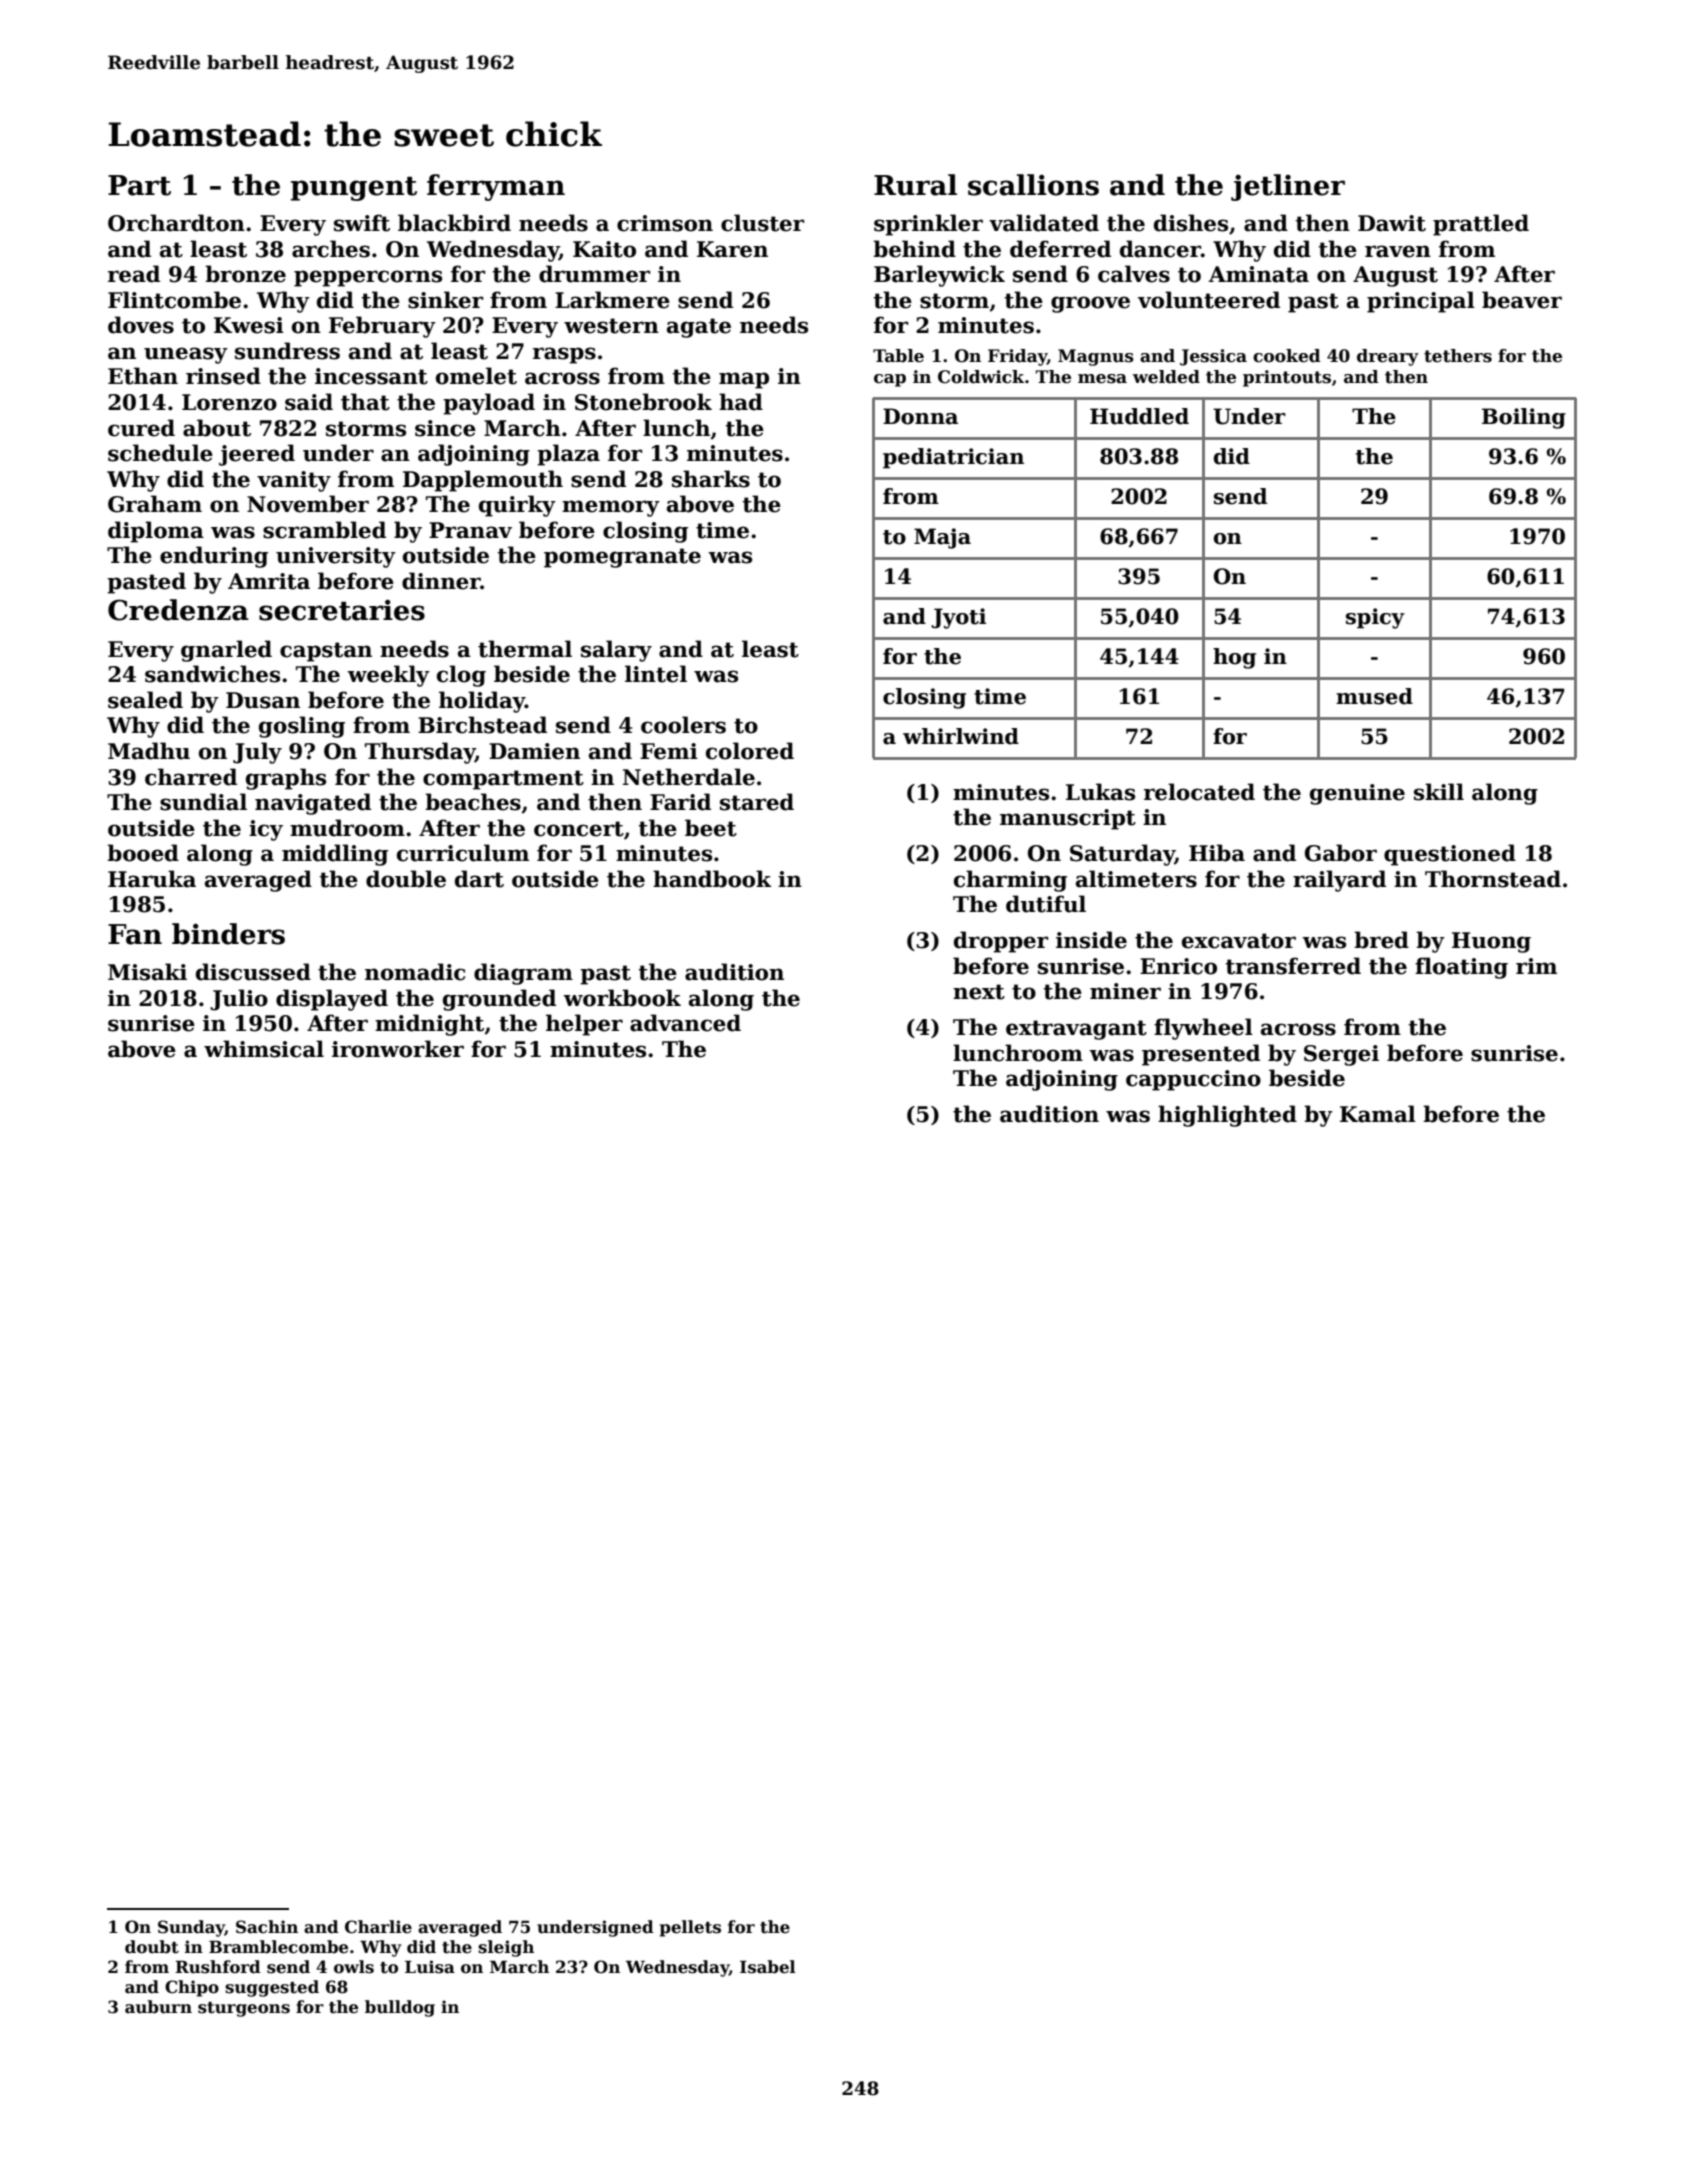 The width and height of the image is (1683, 2178). Describe the element at coordinates (378, 1927) in the image. I see `Charlie` at that location.
